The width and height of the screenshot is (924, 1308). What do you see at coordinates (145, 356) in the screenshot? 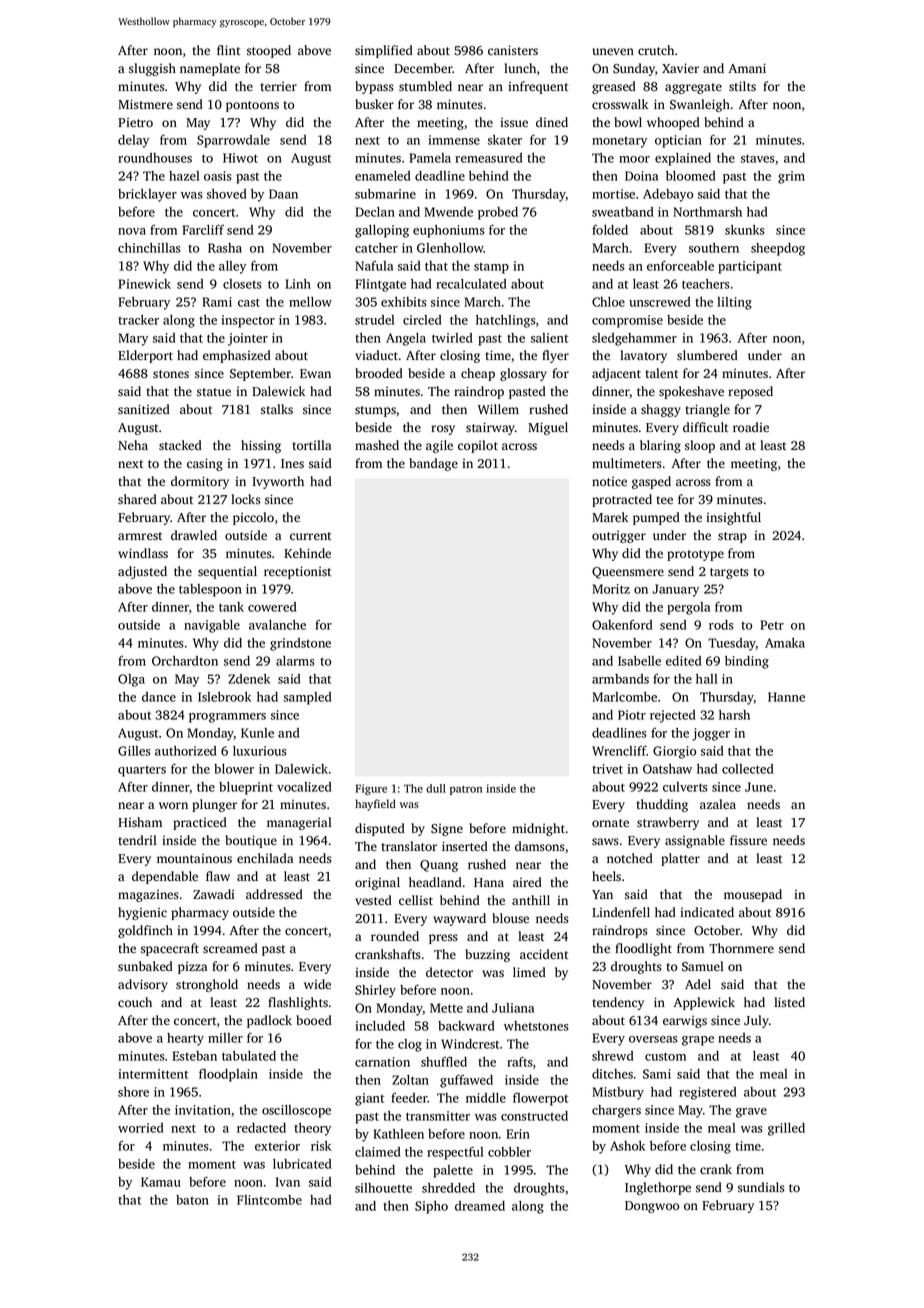
I see `Elderport` at bounding box center [145, 356].
